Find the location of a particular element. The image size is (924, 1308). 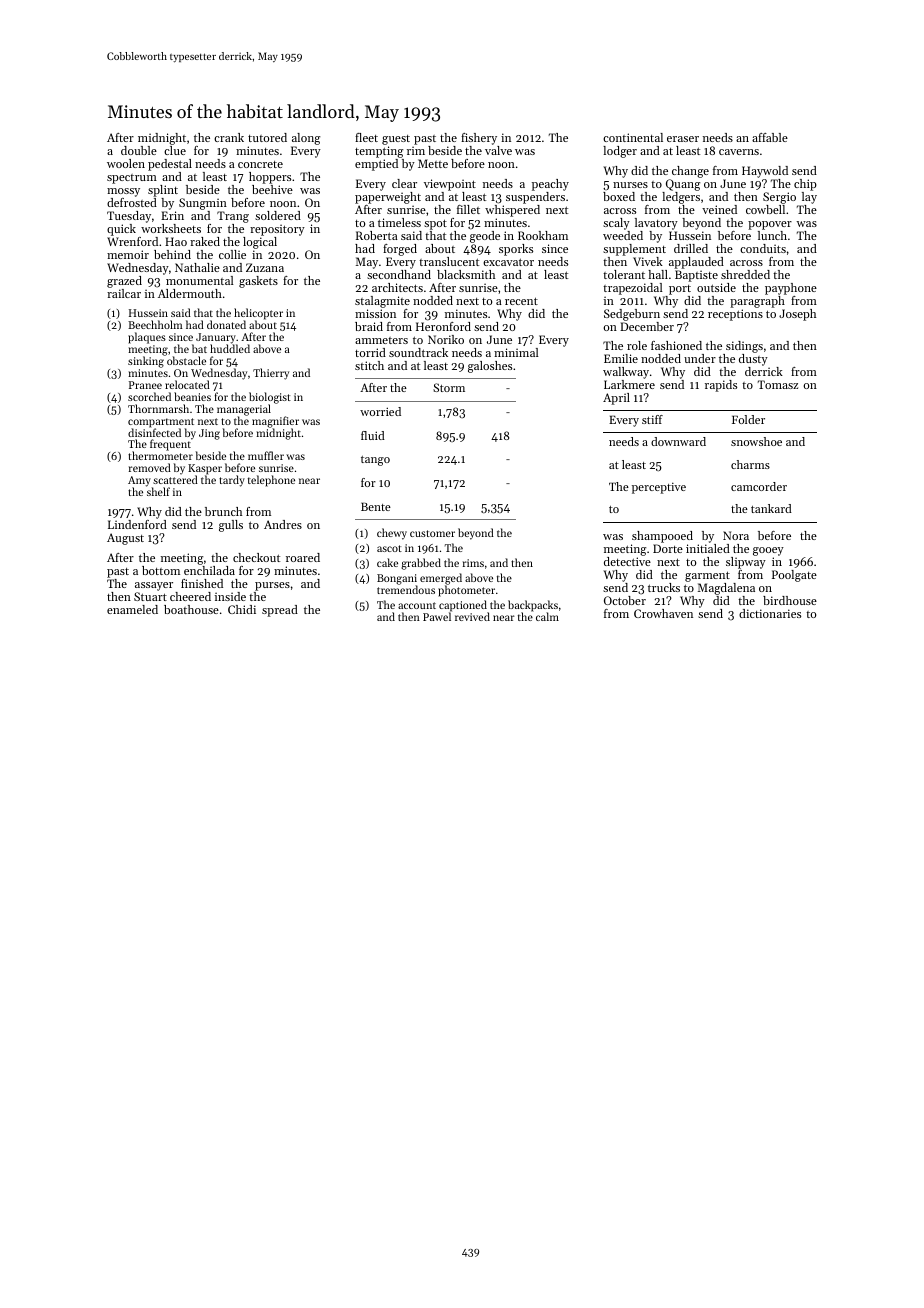

sidings is located at coordinates (744, 347).
